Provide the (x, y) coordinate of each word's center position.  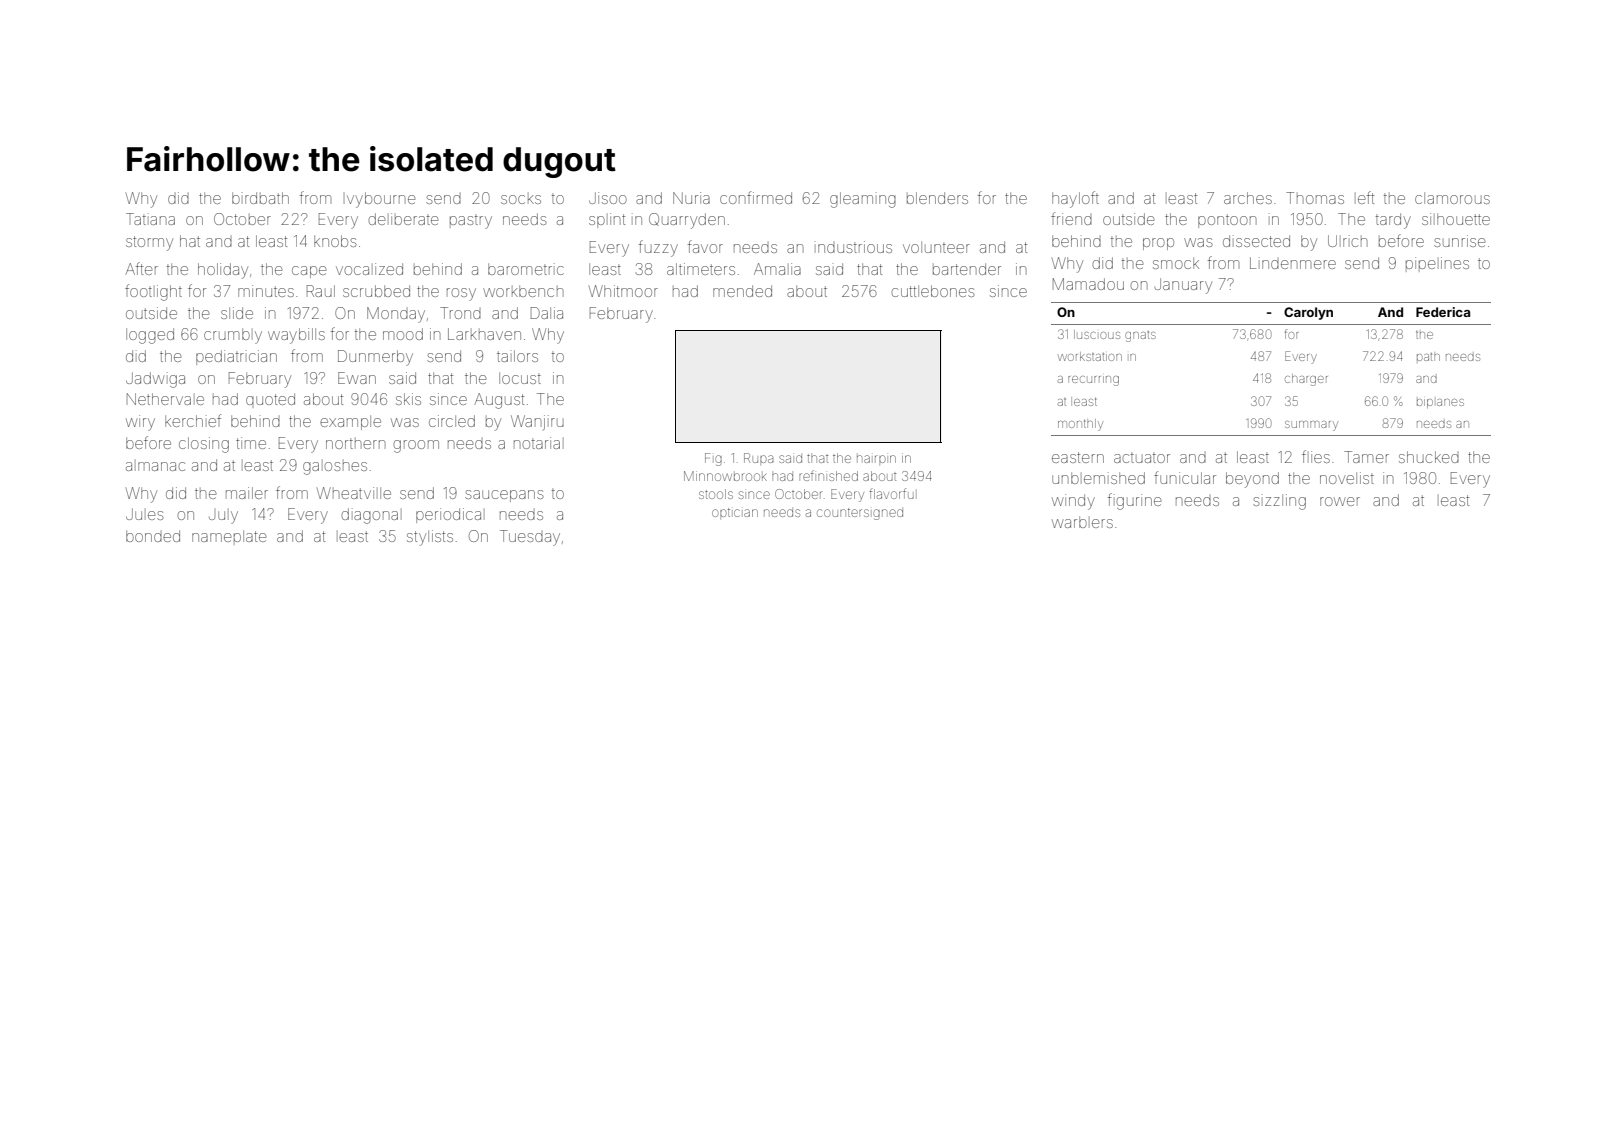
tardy (1393, 221)
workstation (1090, 356)
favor (705, 246)
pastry (471, 222)
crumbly (233, 336)
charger (1306, 380)
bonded (153, 536)
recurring (1093, 381)
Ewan (357, 378)
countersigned (860, 514)
